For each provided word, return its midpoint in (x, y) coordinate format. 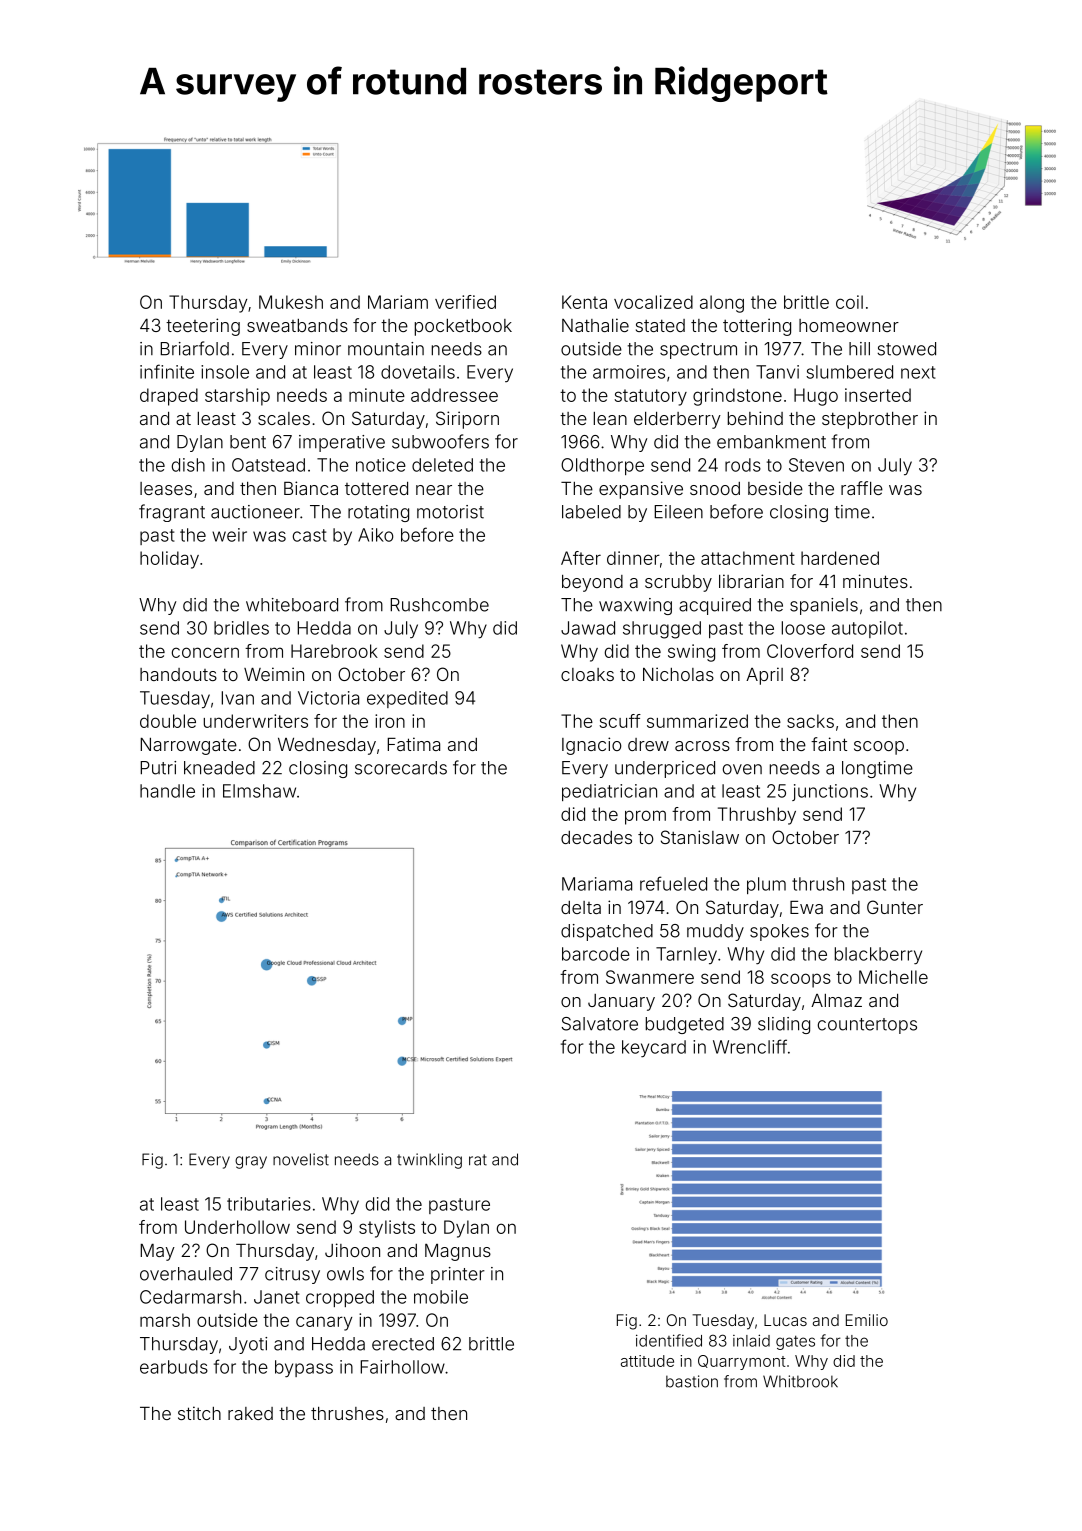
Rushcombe (439, 605)
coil (849, 302)
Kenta (584, 302)
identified (669, 1340)
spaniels (824, 606)
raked (250, 1413)
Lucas (785, 1320)
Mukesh (291, 302)
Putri (158, 768)
